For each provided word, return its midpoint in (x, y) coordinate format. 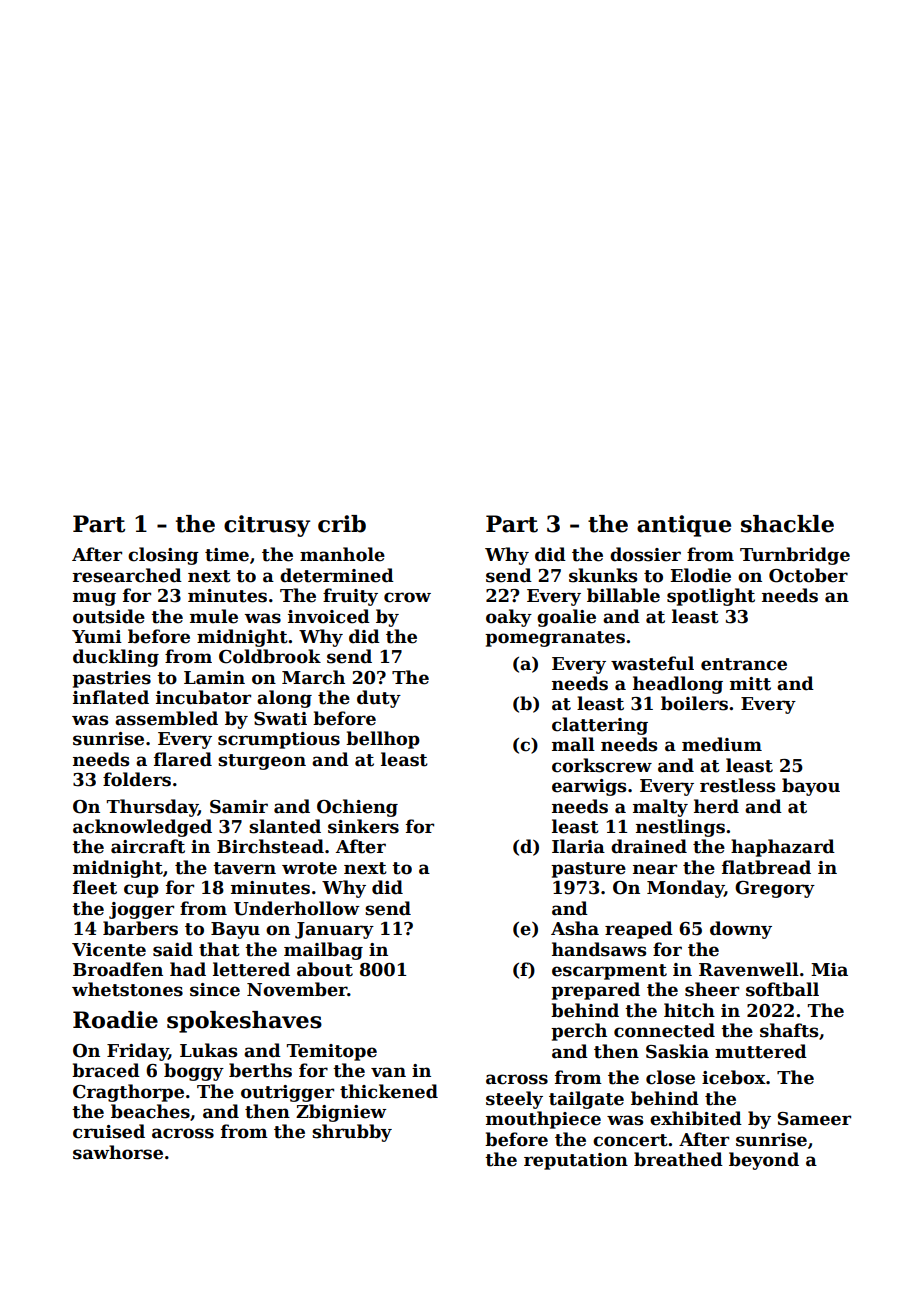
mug (94, 599)
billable (623, 595)
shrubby (352, 1133)
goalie (566, 618)
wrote (309, 868)
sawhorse (118, 1152)
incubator (203, 697)
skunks (603, 575)
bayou (811, 787)
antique (684, 526)
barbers (140, 928)
